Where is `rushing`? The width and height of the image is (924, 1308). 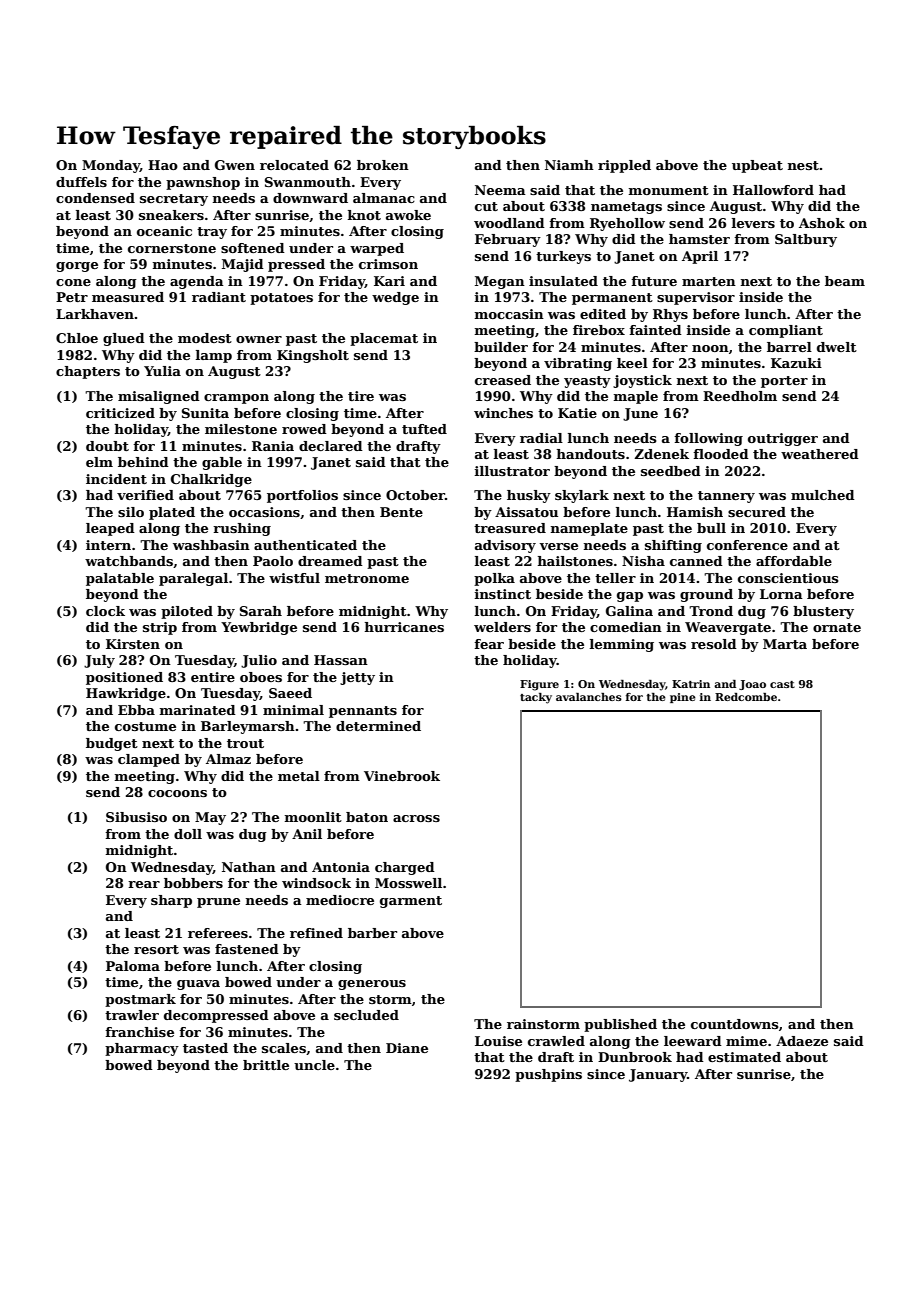
rushing is located at coordinates (242, 529).
